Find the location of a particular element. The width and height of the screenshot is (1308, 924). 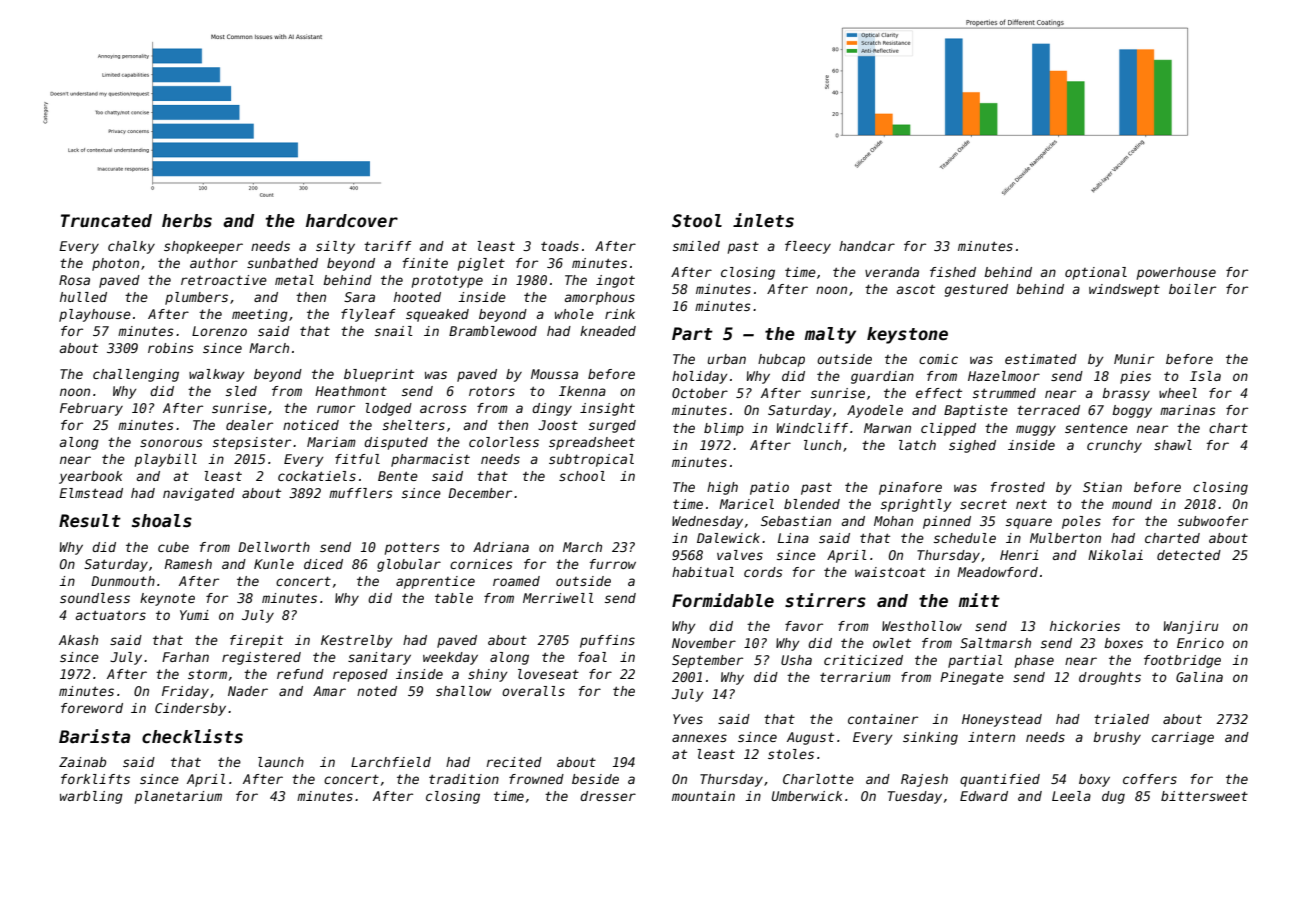

powerhouse is located at coordinates (1176, 273).
